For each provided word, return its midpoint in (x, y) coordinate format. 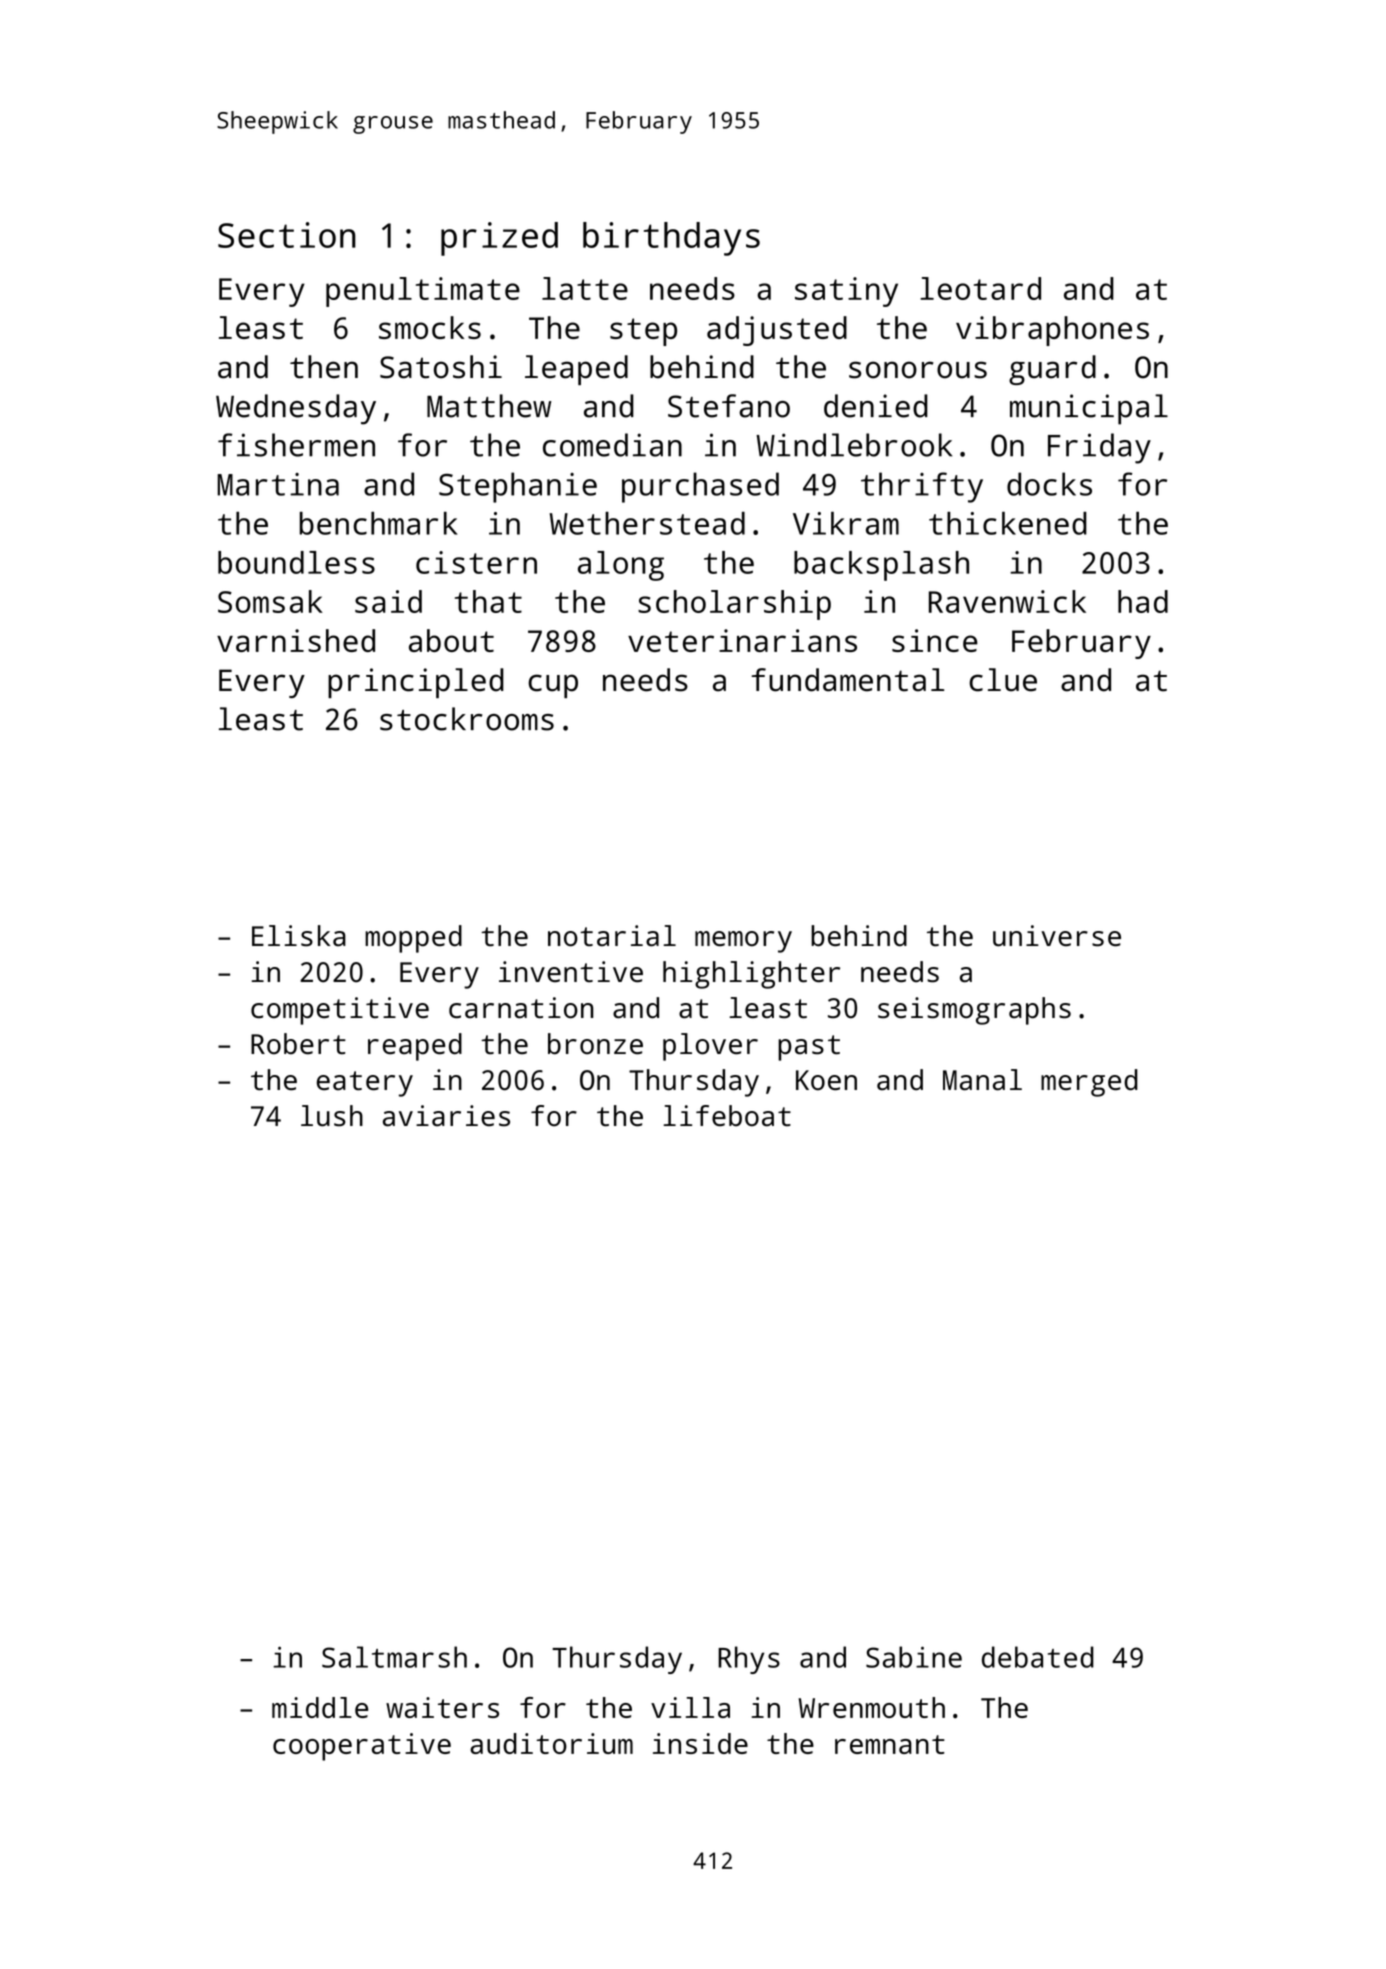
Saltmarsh (394, 1657)
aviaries (446, 1116)
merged (1089, 1083)
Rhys (749, 1660)
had (1143, 601)
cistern (476, 562)
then (324, 367)
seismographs (974, 1011)
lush (332, 1116)
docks (1049, 484)
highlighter (751, 975)
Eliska (299, 936)
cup (553, 686)
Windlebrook (854, 445)
